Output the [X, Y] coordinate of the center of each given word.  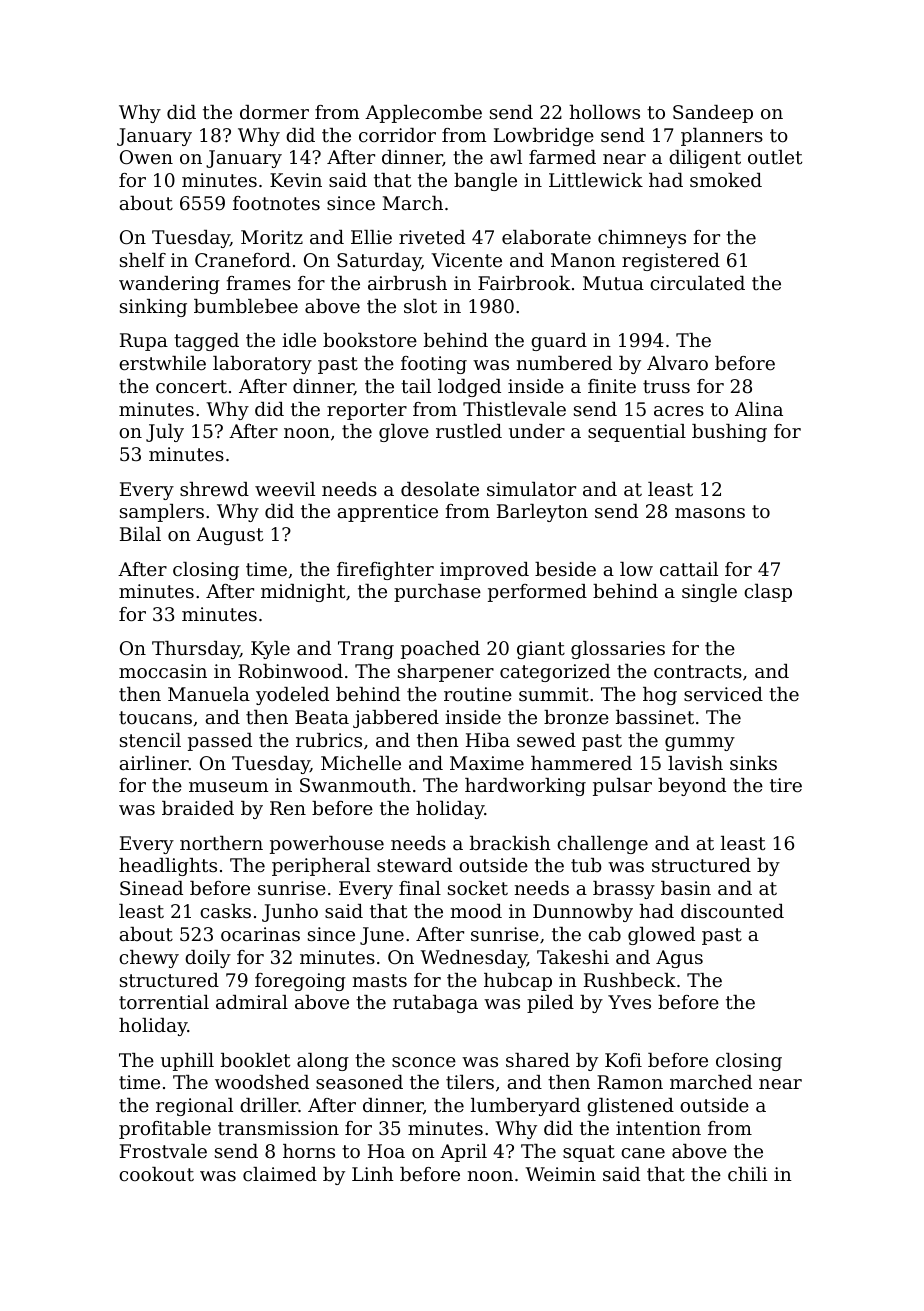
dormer [274, 112]
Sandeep [713, 114]
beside [565, 569]
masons [710, 513]
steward [414, 865]
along [323, 1062]
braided [198, 808]
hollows [605, 112]
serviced [723, 694]
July [165, 433]
